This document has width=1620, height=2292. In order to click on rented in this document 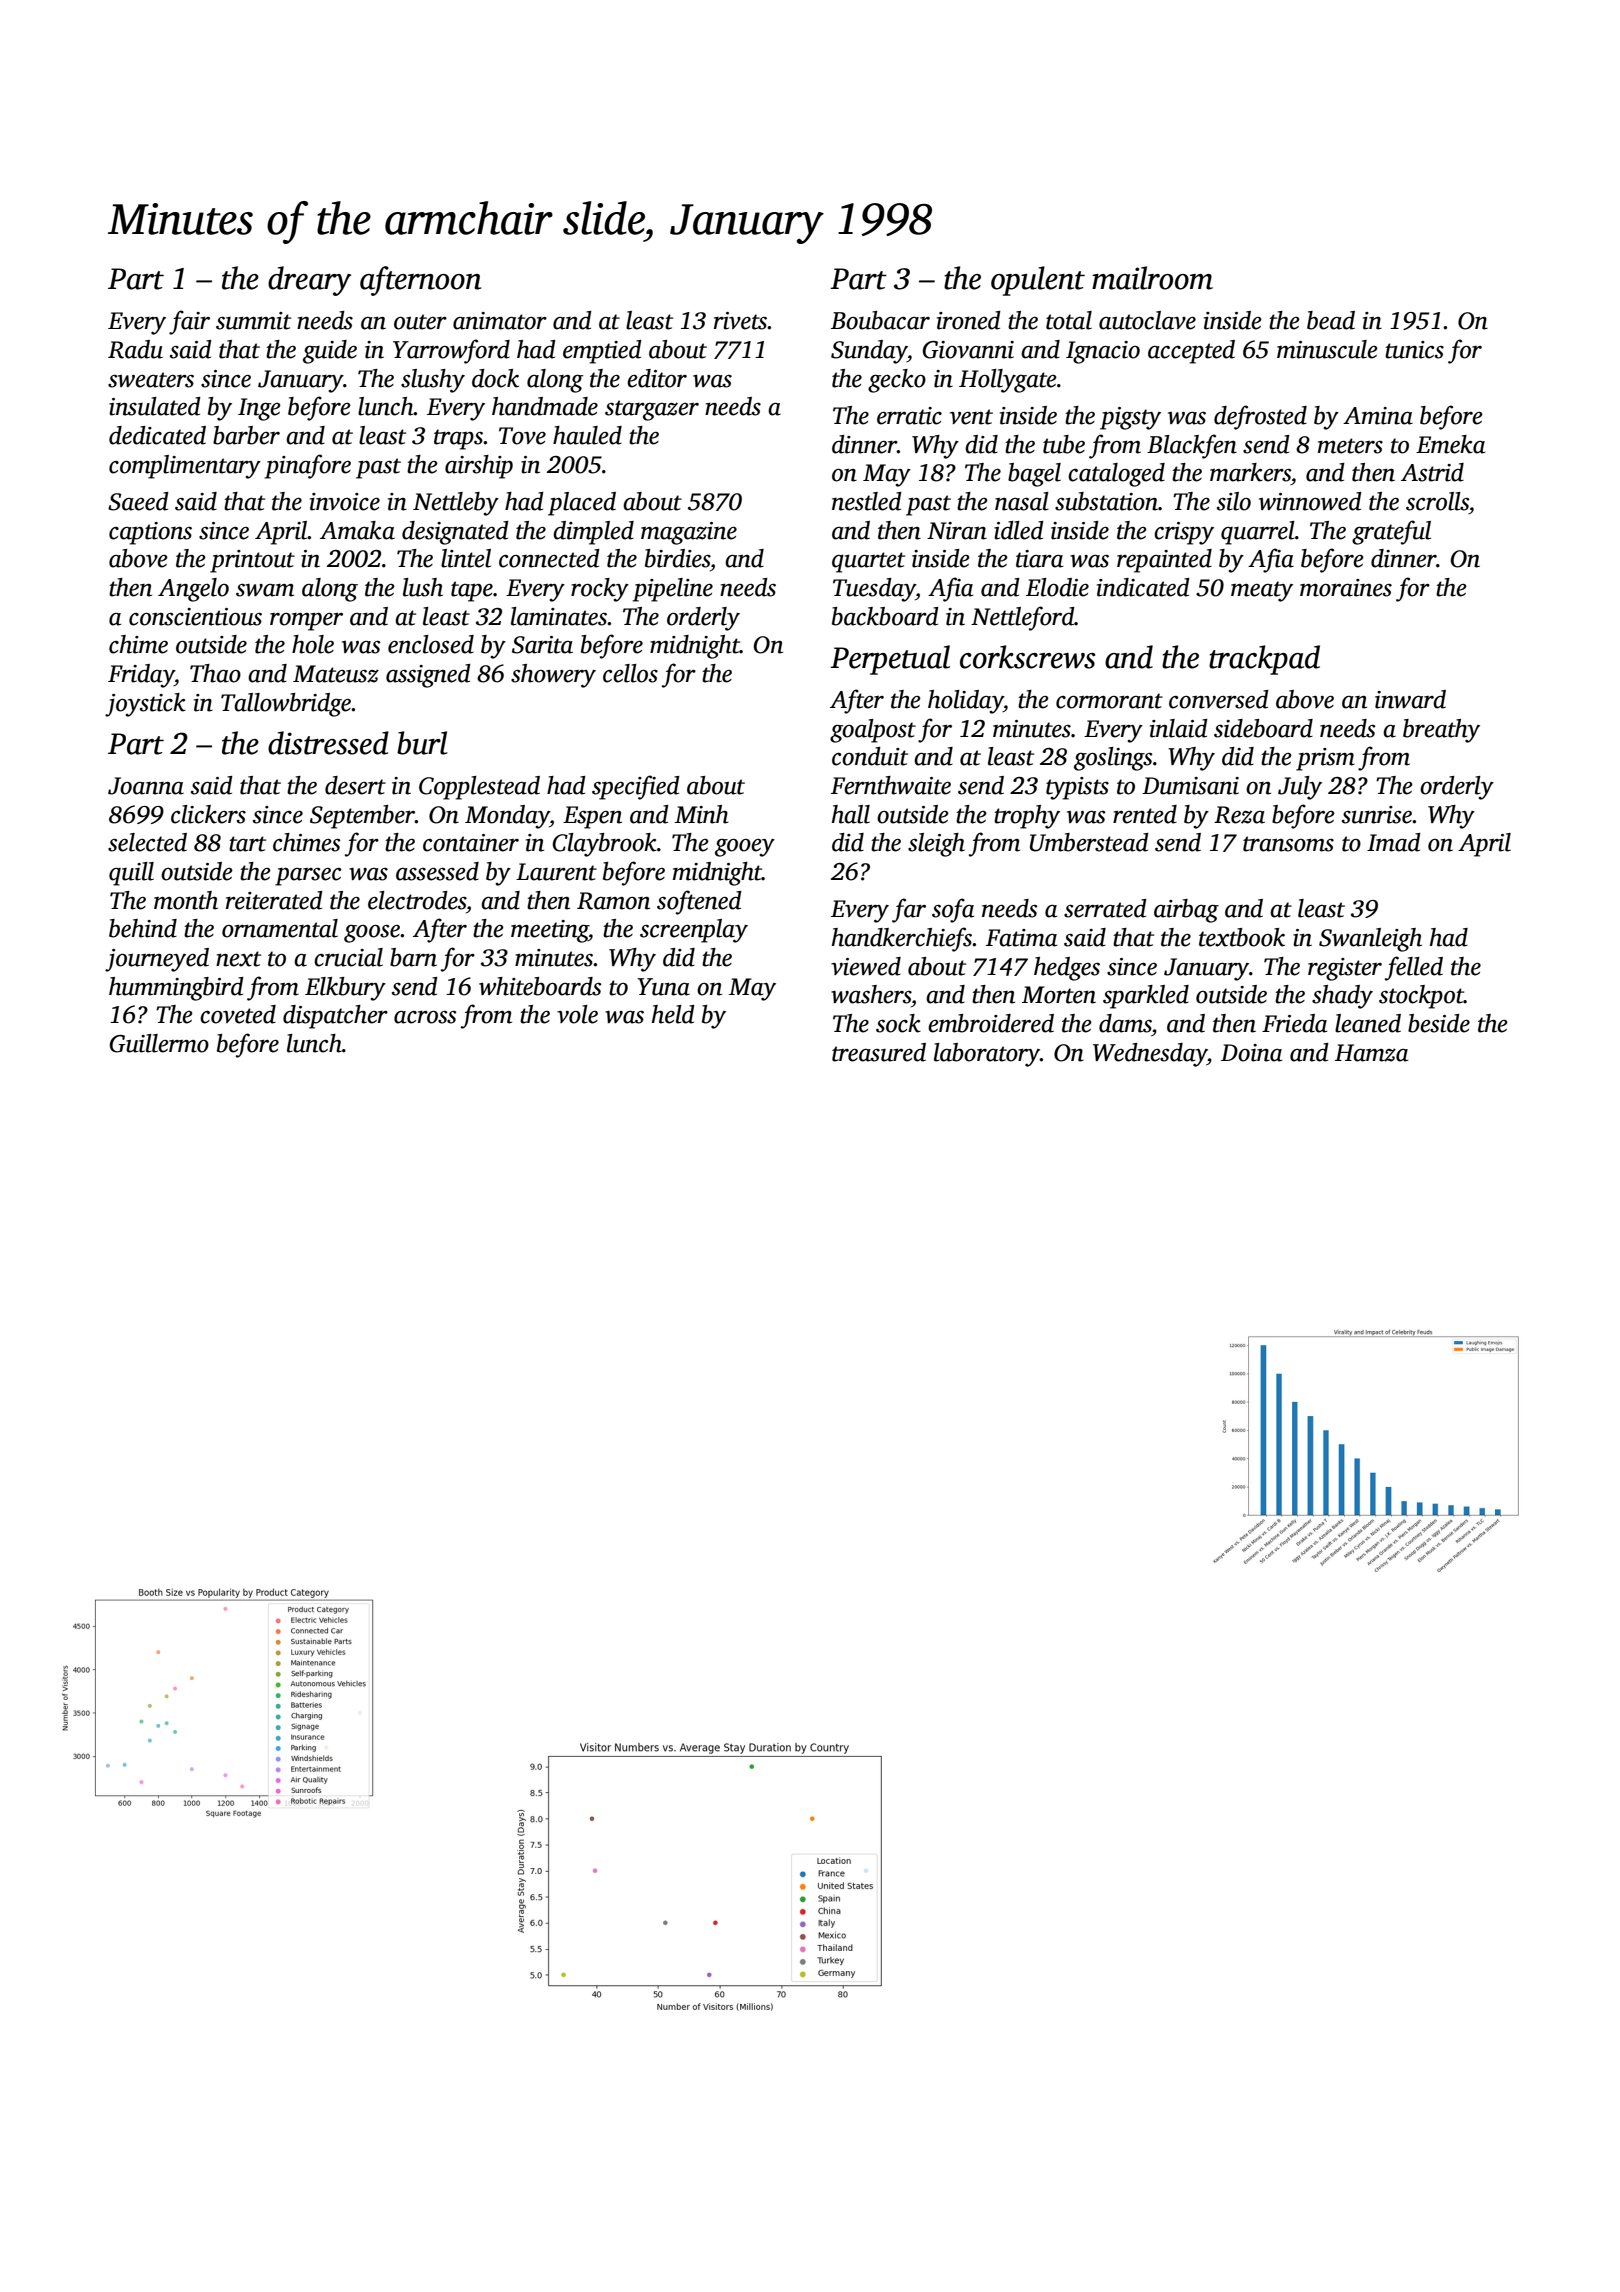, I will do `click(1145, 814)`.
